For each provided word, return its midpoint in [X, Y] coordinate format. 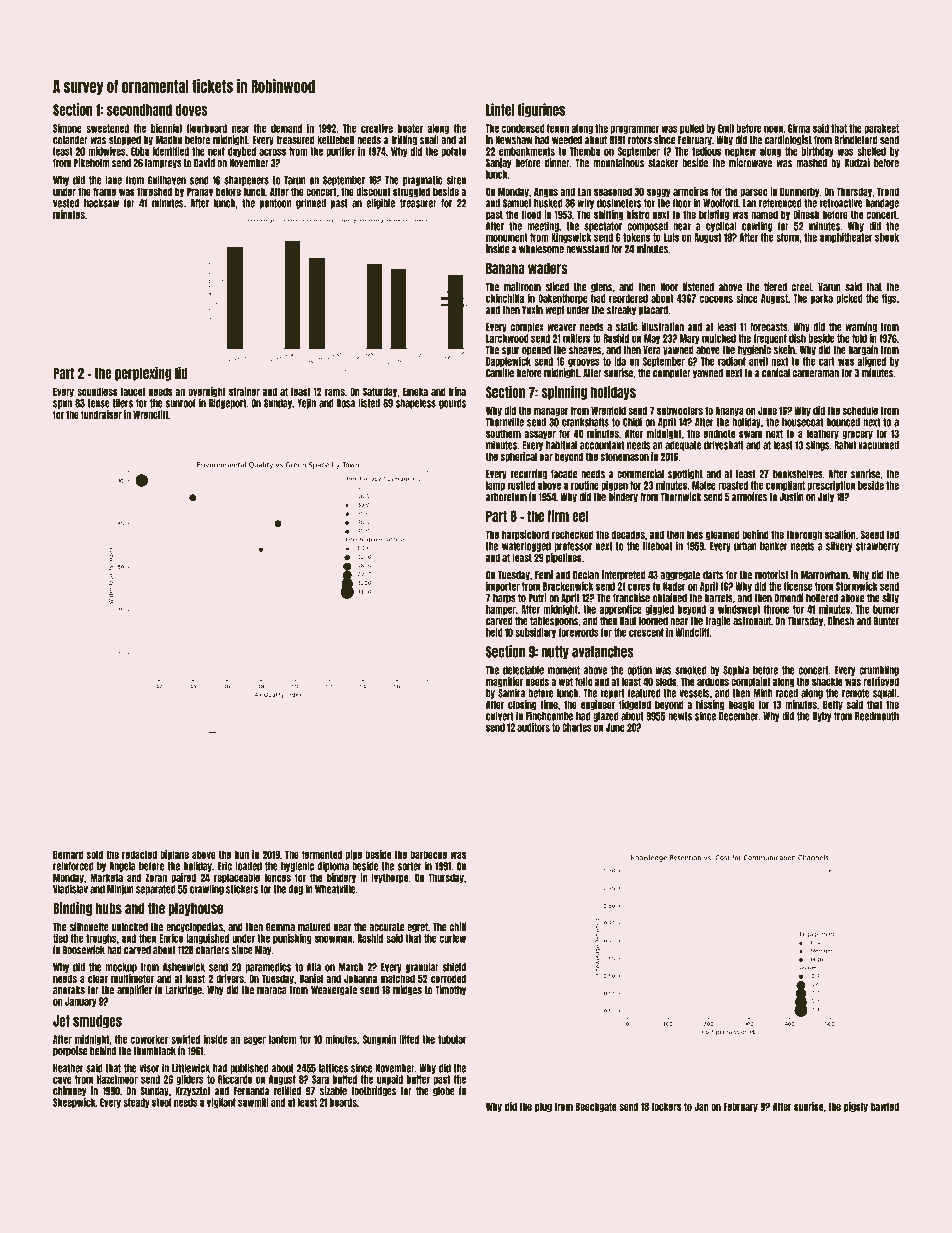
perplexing [143, 373]
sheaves [585, 350]
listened [698, 287]
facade [564, 474]
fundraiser [101, 414]
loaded [248, 866]
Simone [67, 128]
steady [136, 1103]
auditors [533, 727]
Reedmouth [877, 716]
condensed [523, 128]
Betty [833, 705]
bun [242, 854]
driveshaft [724, 445]
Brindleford [856, 140]
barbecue [428, 854]
